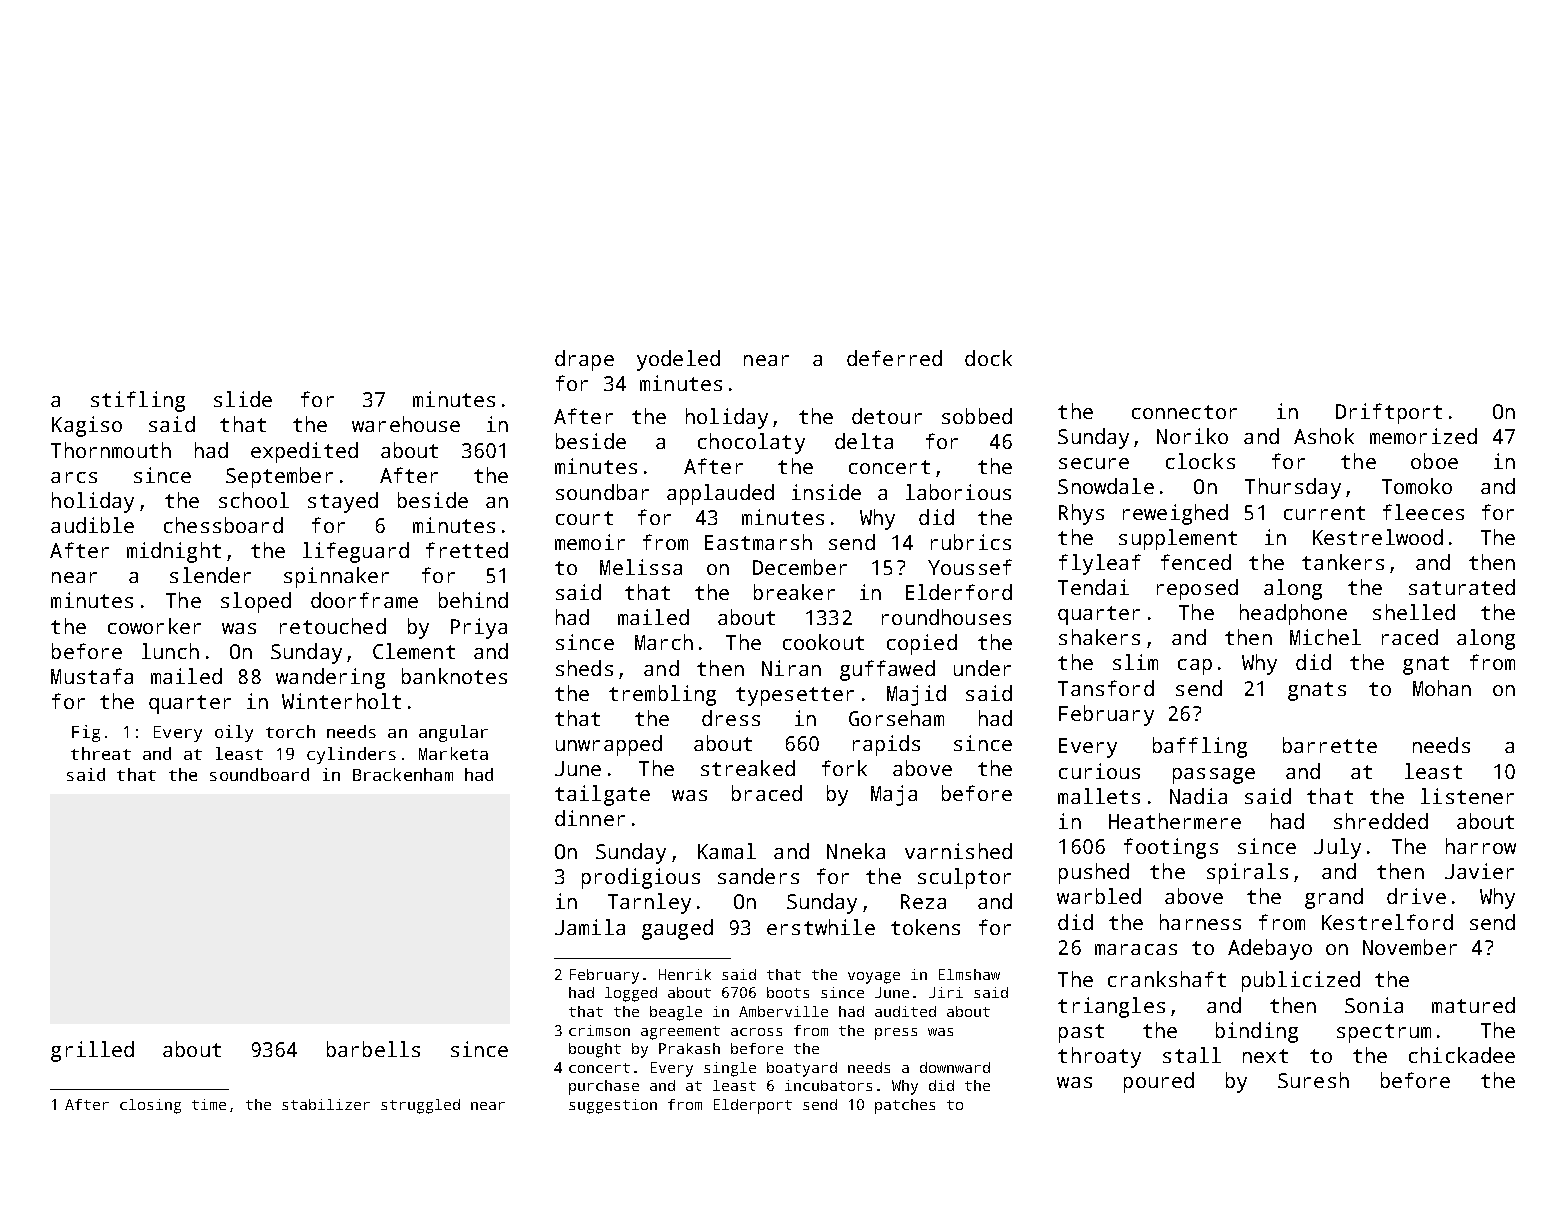 The height and width of the image is (1211, 1567). Describe the element at coordinates (1442, 688) in the image. I see `Mohan` at that location.
